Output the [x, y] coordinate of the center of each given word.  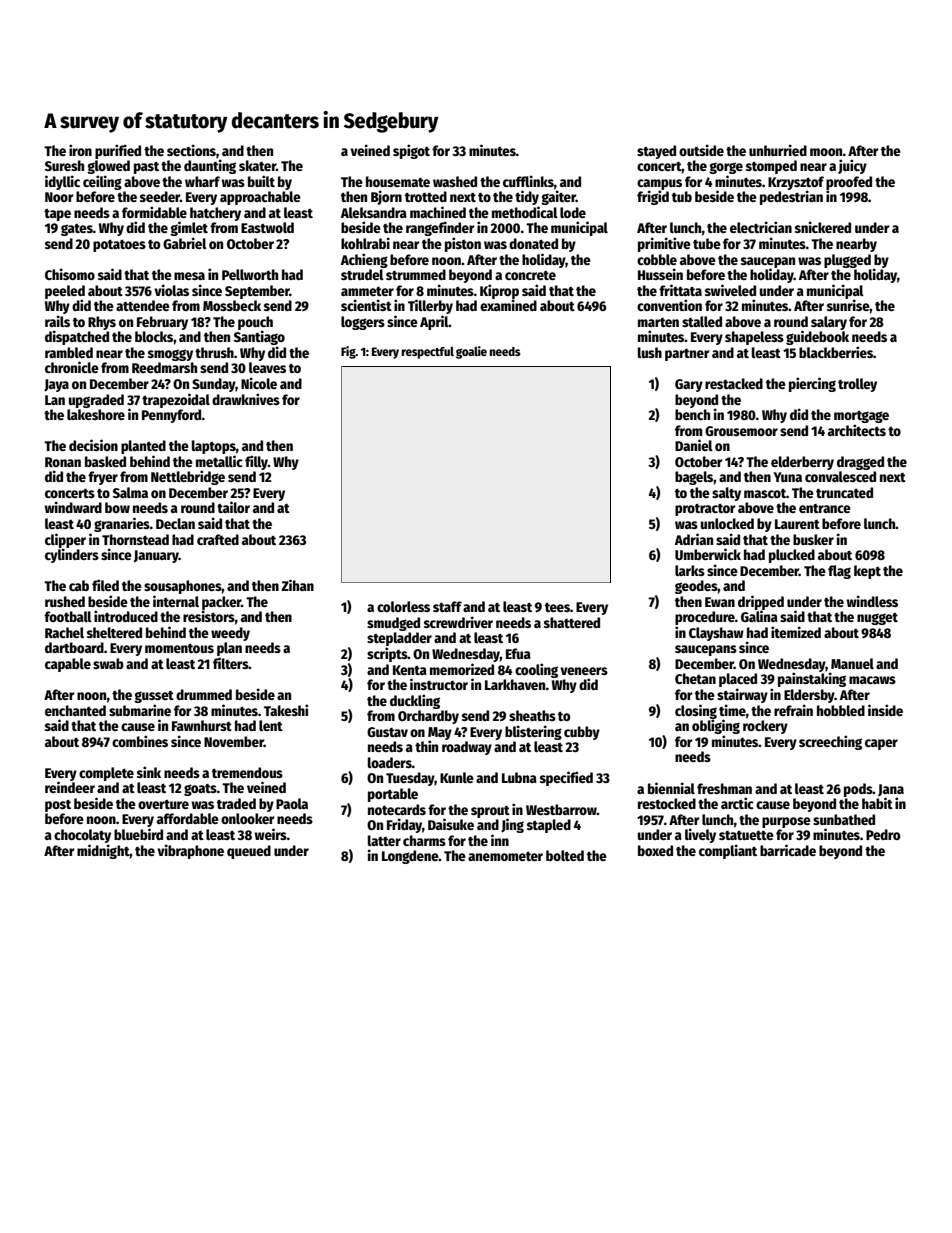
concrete [530, 275]
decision [93, 445]
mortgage [861, 417]
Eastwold [267, 227]
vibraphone [190, 851]
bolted [565, 855]
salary [829, 323]
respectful [427, 353]
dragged [860, 463]
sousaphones [183, 587]
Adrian [694, 539]
